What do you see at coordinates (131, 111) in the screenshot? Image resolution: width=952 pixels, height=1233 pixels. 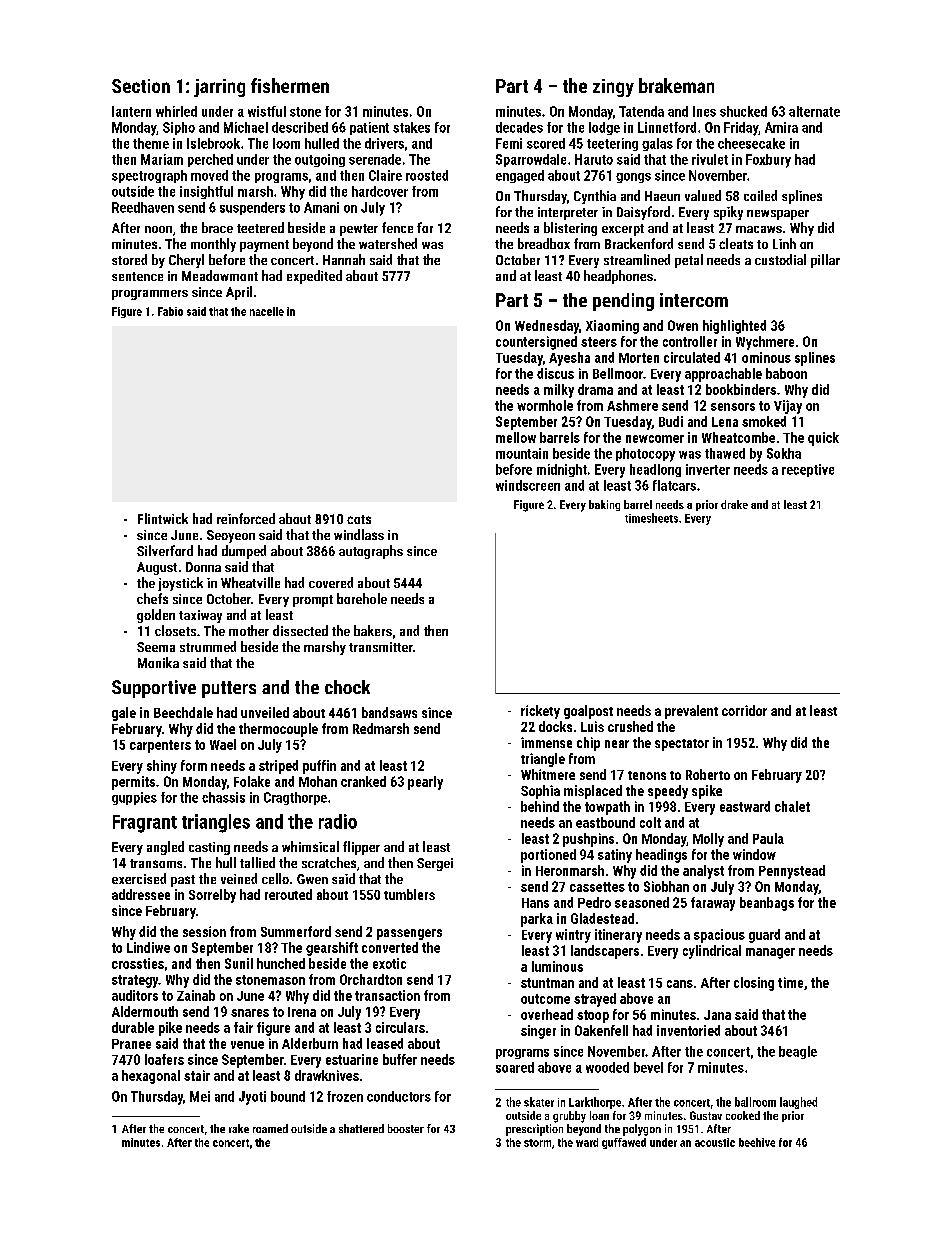 I see `lantern` at bounding box center [131, 111].
